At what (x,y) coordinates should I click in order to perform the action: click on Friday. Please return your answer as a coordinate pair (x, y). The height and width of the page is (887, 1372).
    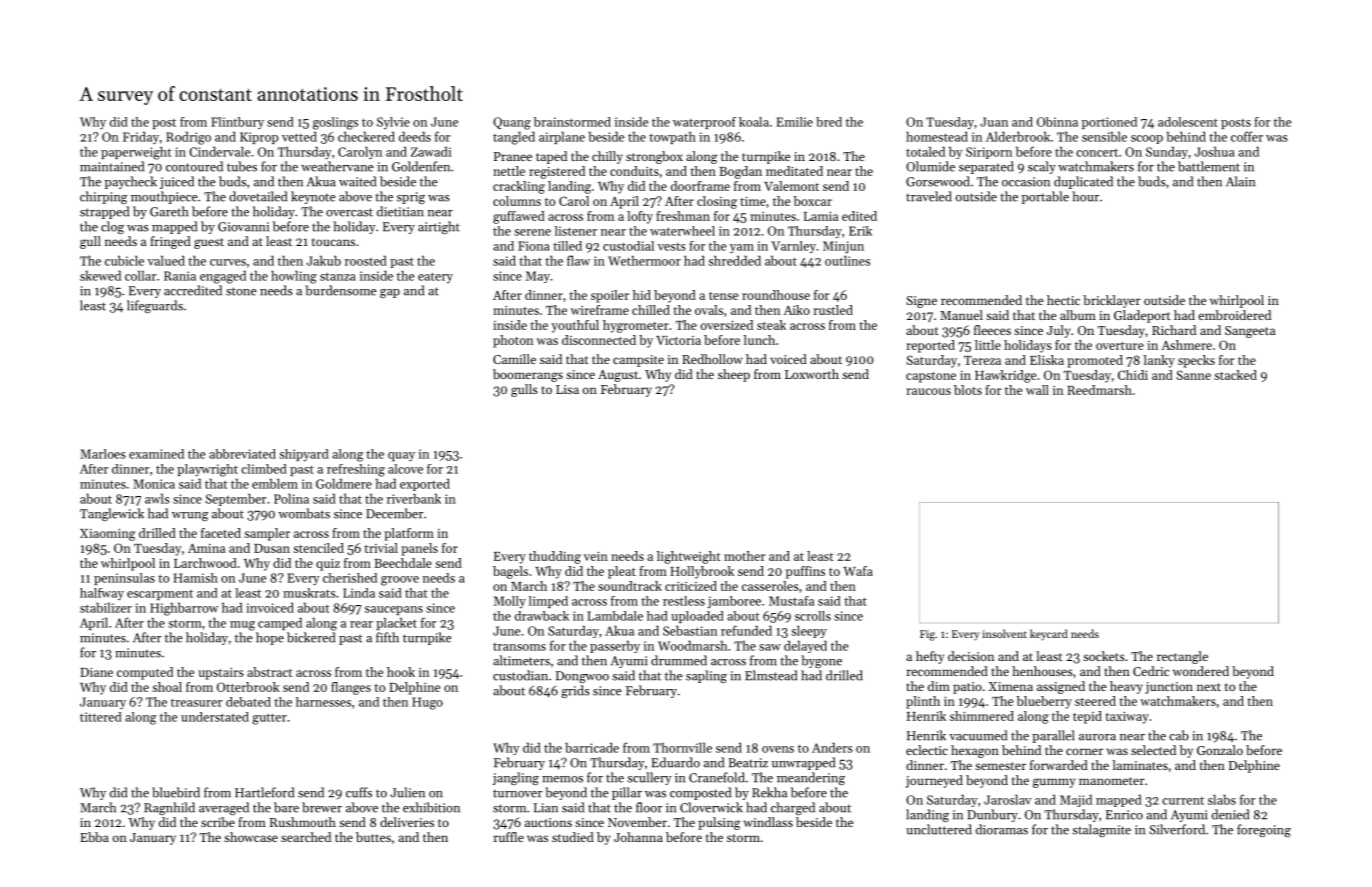
    Looking at the image, I should click on (141, 138).
